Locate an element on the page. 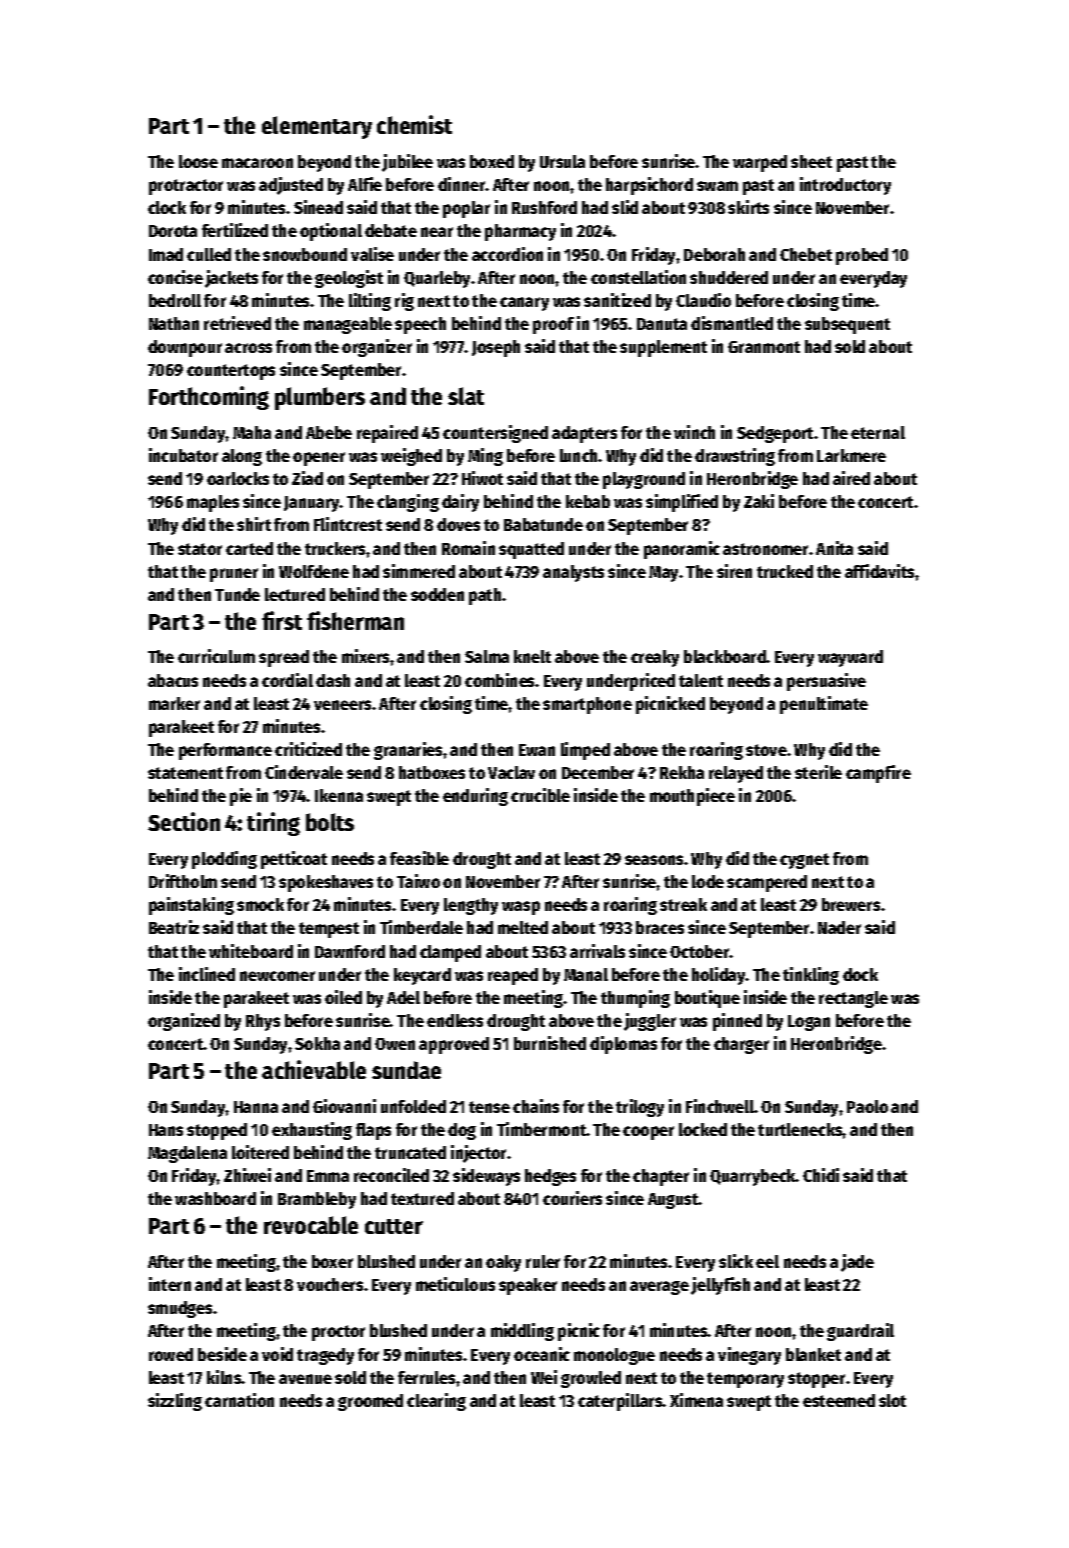  inclined is located at coordinates (207, 974).
